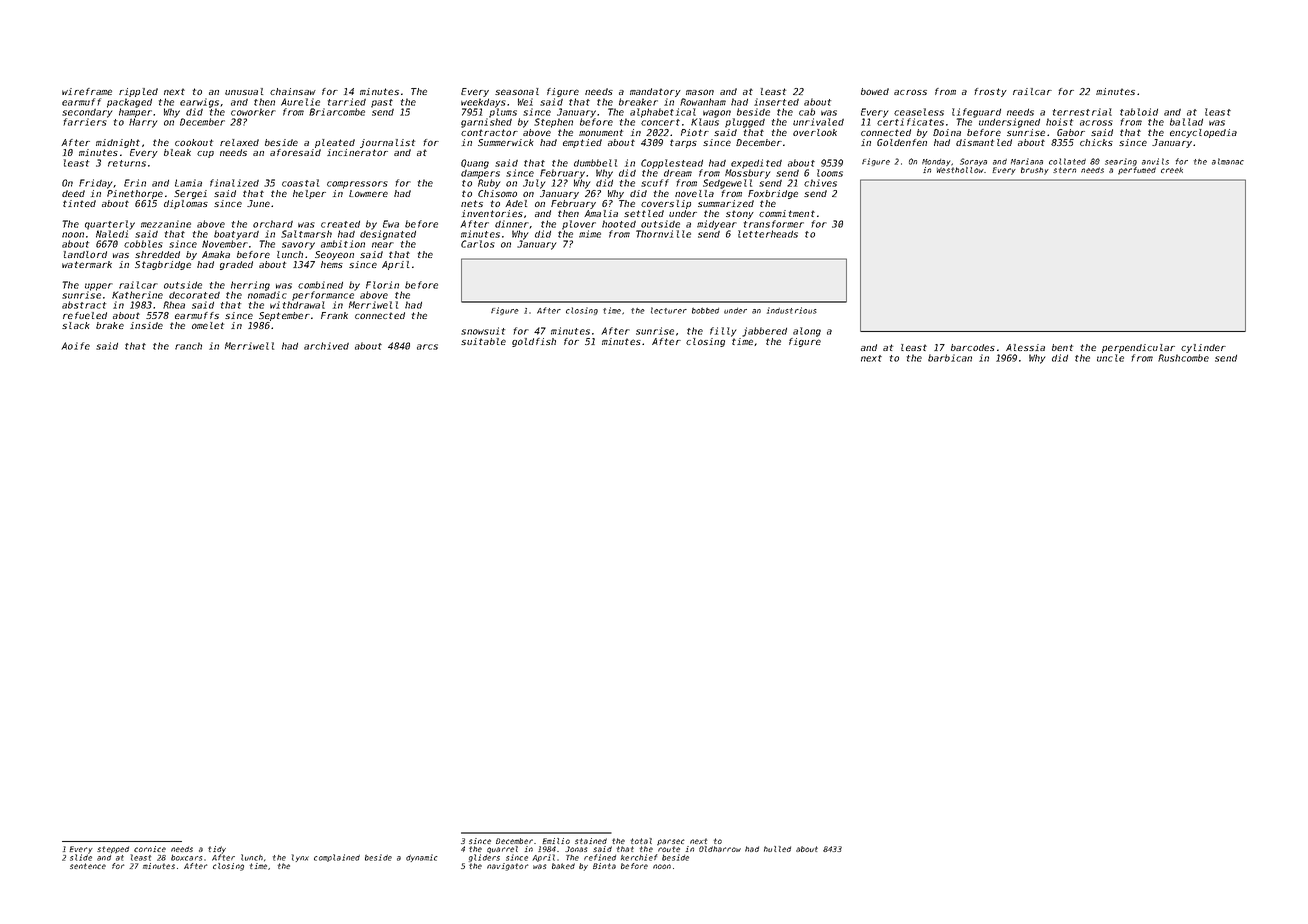 This image has width=1308, height=924. I want to click on tinted, so click(79, 203).
